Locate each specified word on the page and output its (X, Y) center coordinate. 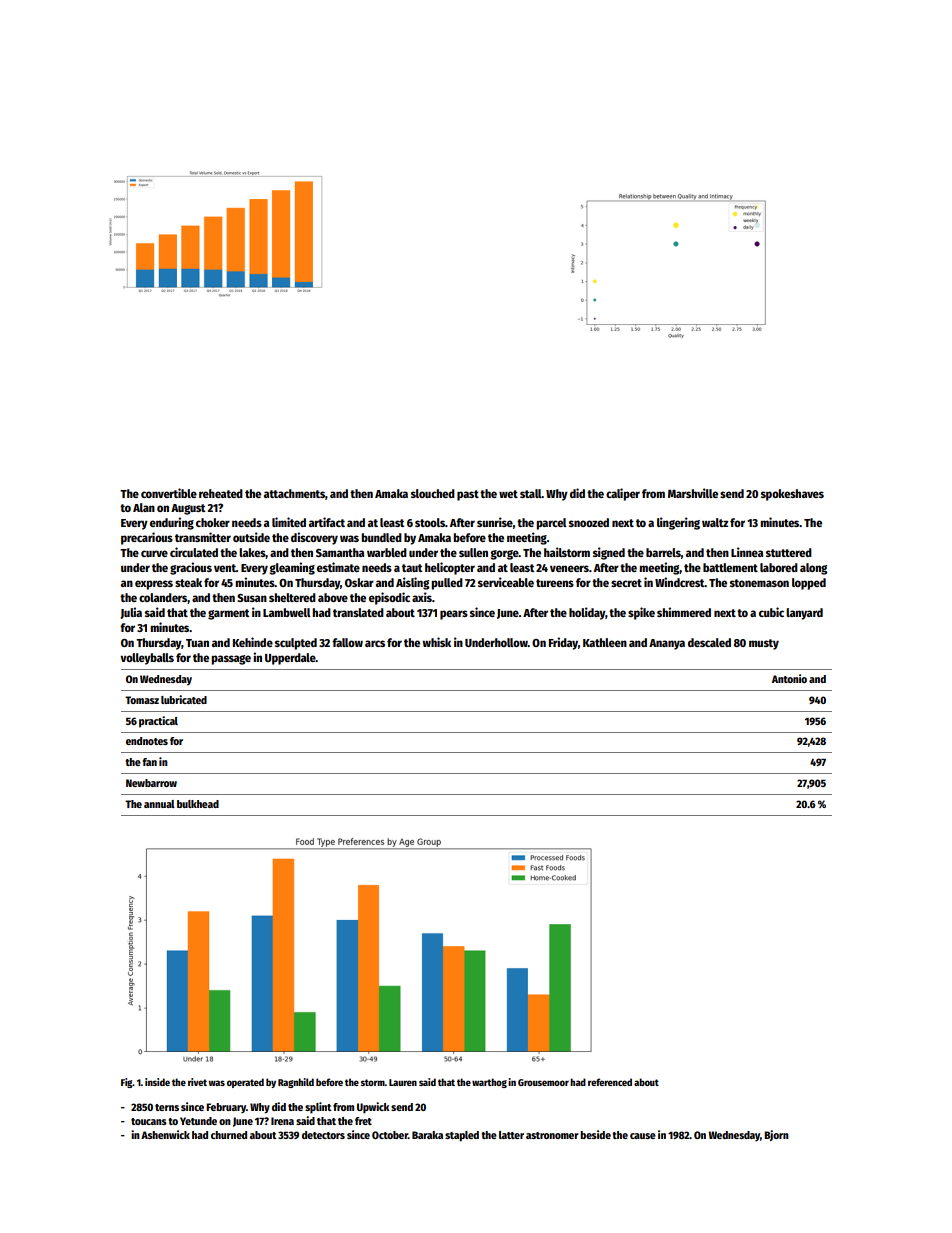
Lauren (403, 1082)
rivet (197, 1082)
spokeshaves (792, 495)
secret (626, 583)
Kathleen (605, 642)
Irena (282, 1121)
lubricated (184, 699)
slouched (433, 493)
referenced (610, 1082)
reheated (221, 493)
